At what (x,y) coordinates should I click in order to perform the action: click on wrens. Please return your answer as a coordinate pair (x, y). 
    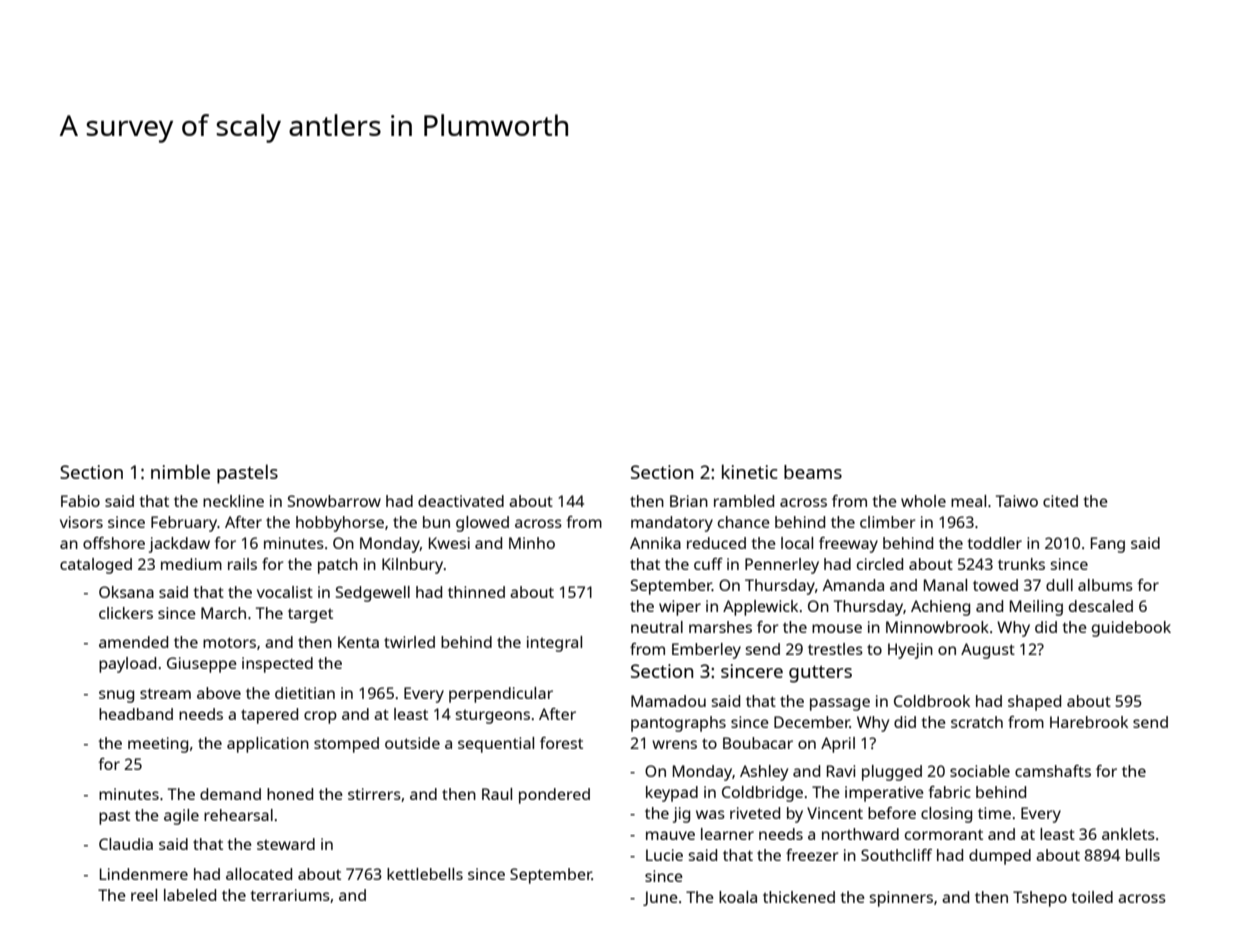
    Looking at the image, I should click on (674, 744).
